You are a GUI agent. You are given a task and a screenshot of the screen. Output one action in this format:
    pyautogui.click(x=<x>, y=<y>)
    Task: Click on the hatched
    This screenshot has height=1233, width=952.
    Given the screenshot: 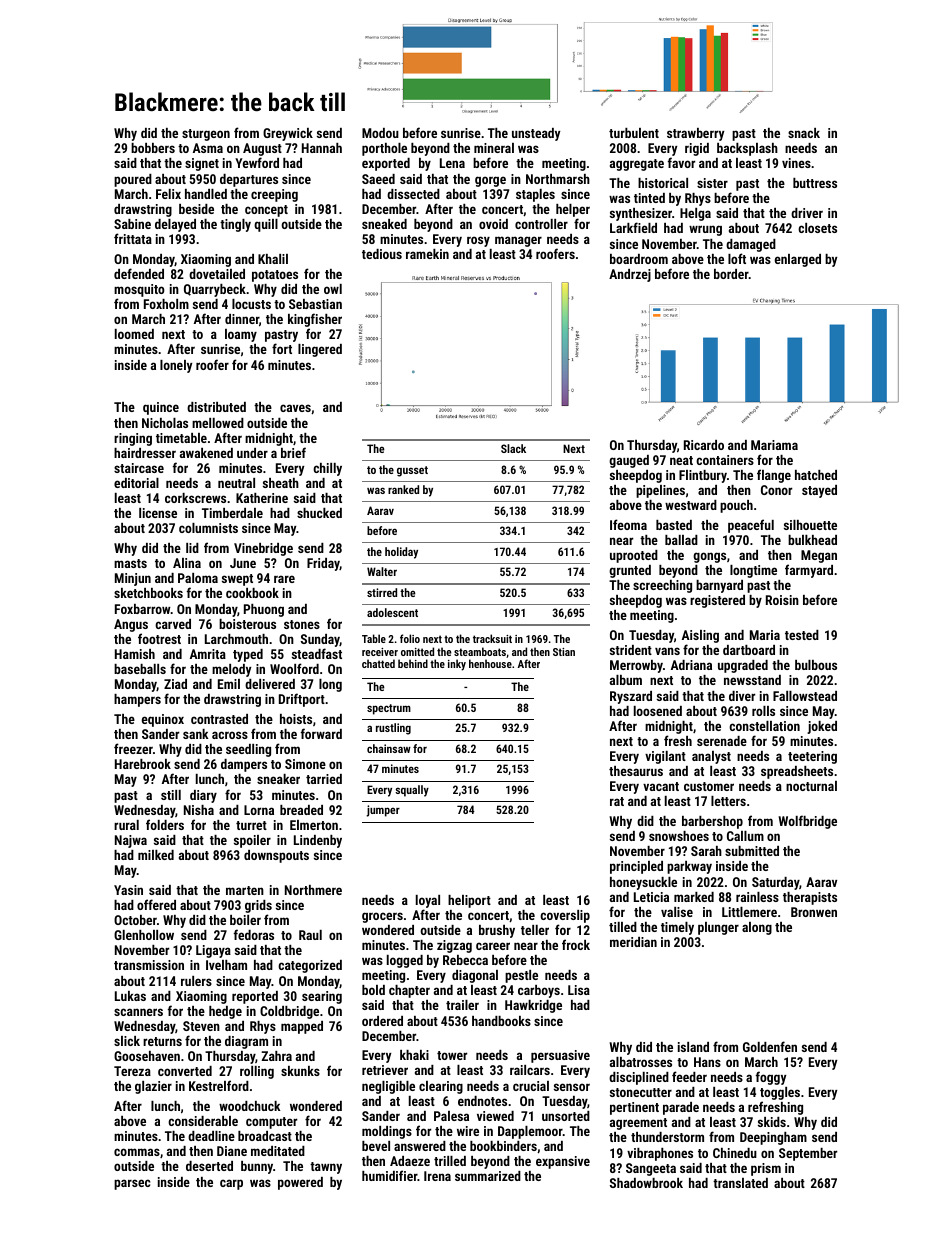 What is the action you would take?
    pyautogui.click(x=816, y=475)
